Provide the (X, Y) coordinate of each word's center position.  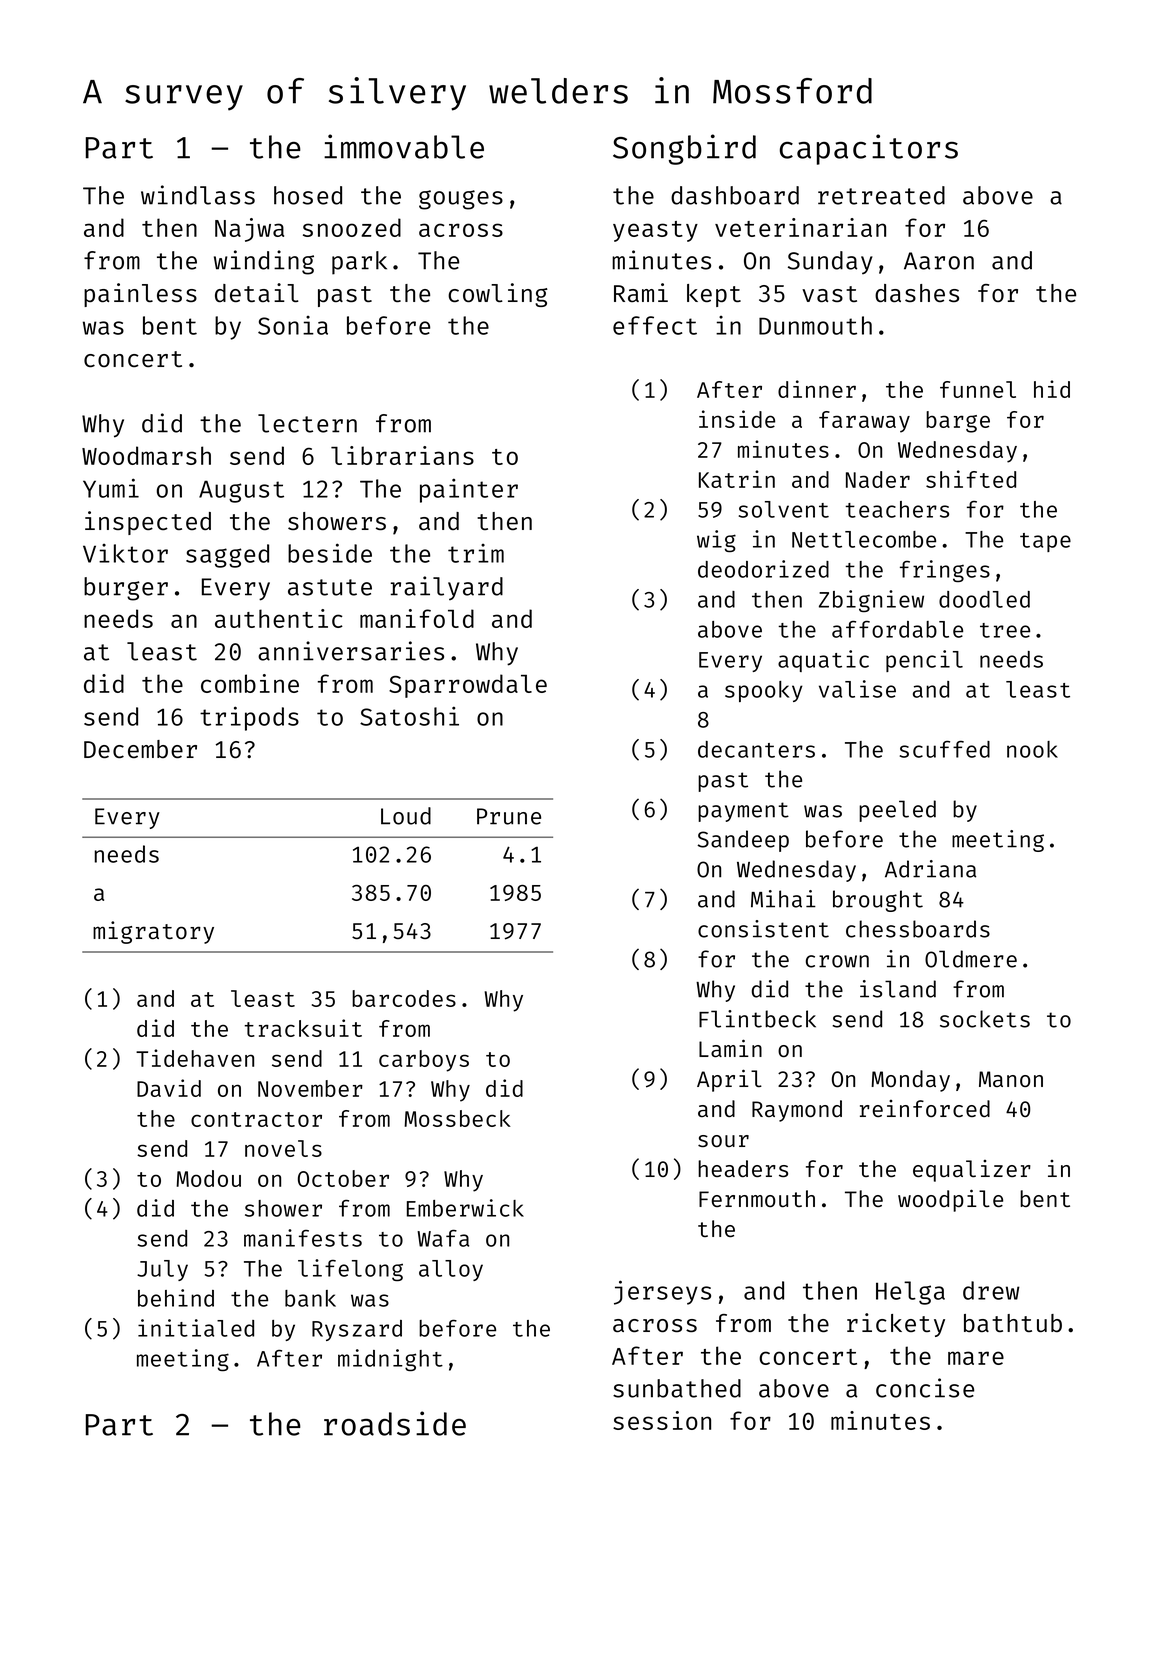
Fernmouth (757, 1198)
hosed (308, 195)
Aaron (939, 261)
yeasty (655, 231)
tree (1005, 630)
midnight (390, 1360)
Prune (509, 816)
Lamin (730, 1048)
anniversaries (351, 651)
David (169, 1088)
